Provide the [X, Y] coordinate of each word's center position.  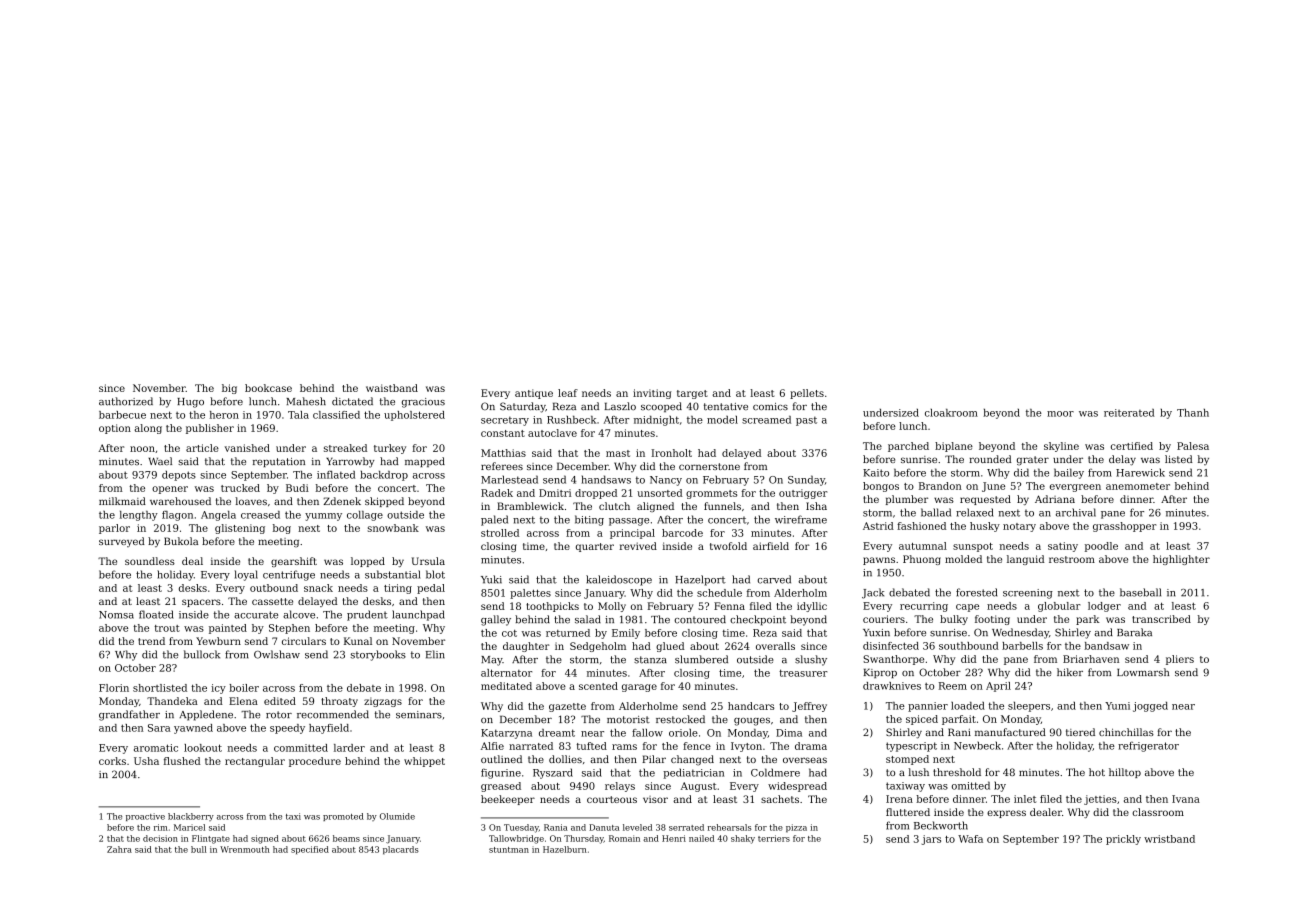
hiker [1070, 672]
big [229, 389]
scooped [661, 407]
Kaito [876, 473]
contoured [700, 619]
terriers [774, 838]
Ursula [428, 561]
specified [310, 850]
